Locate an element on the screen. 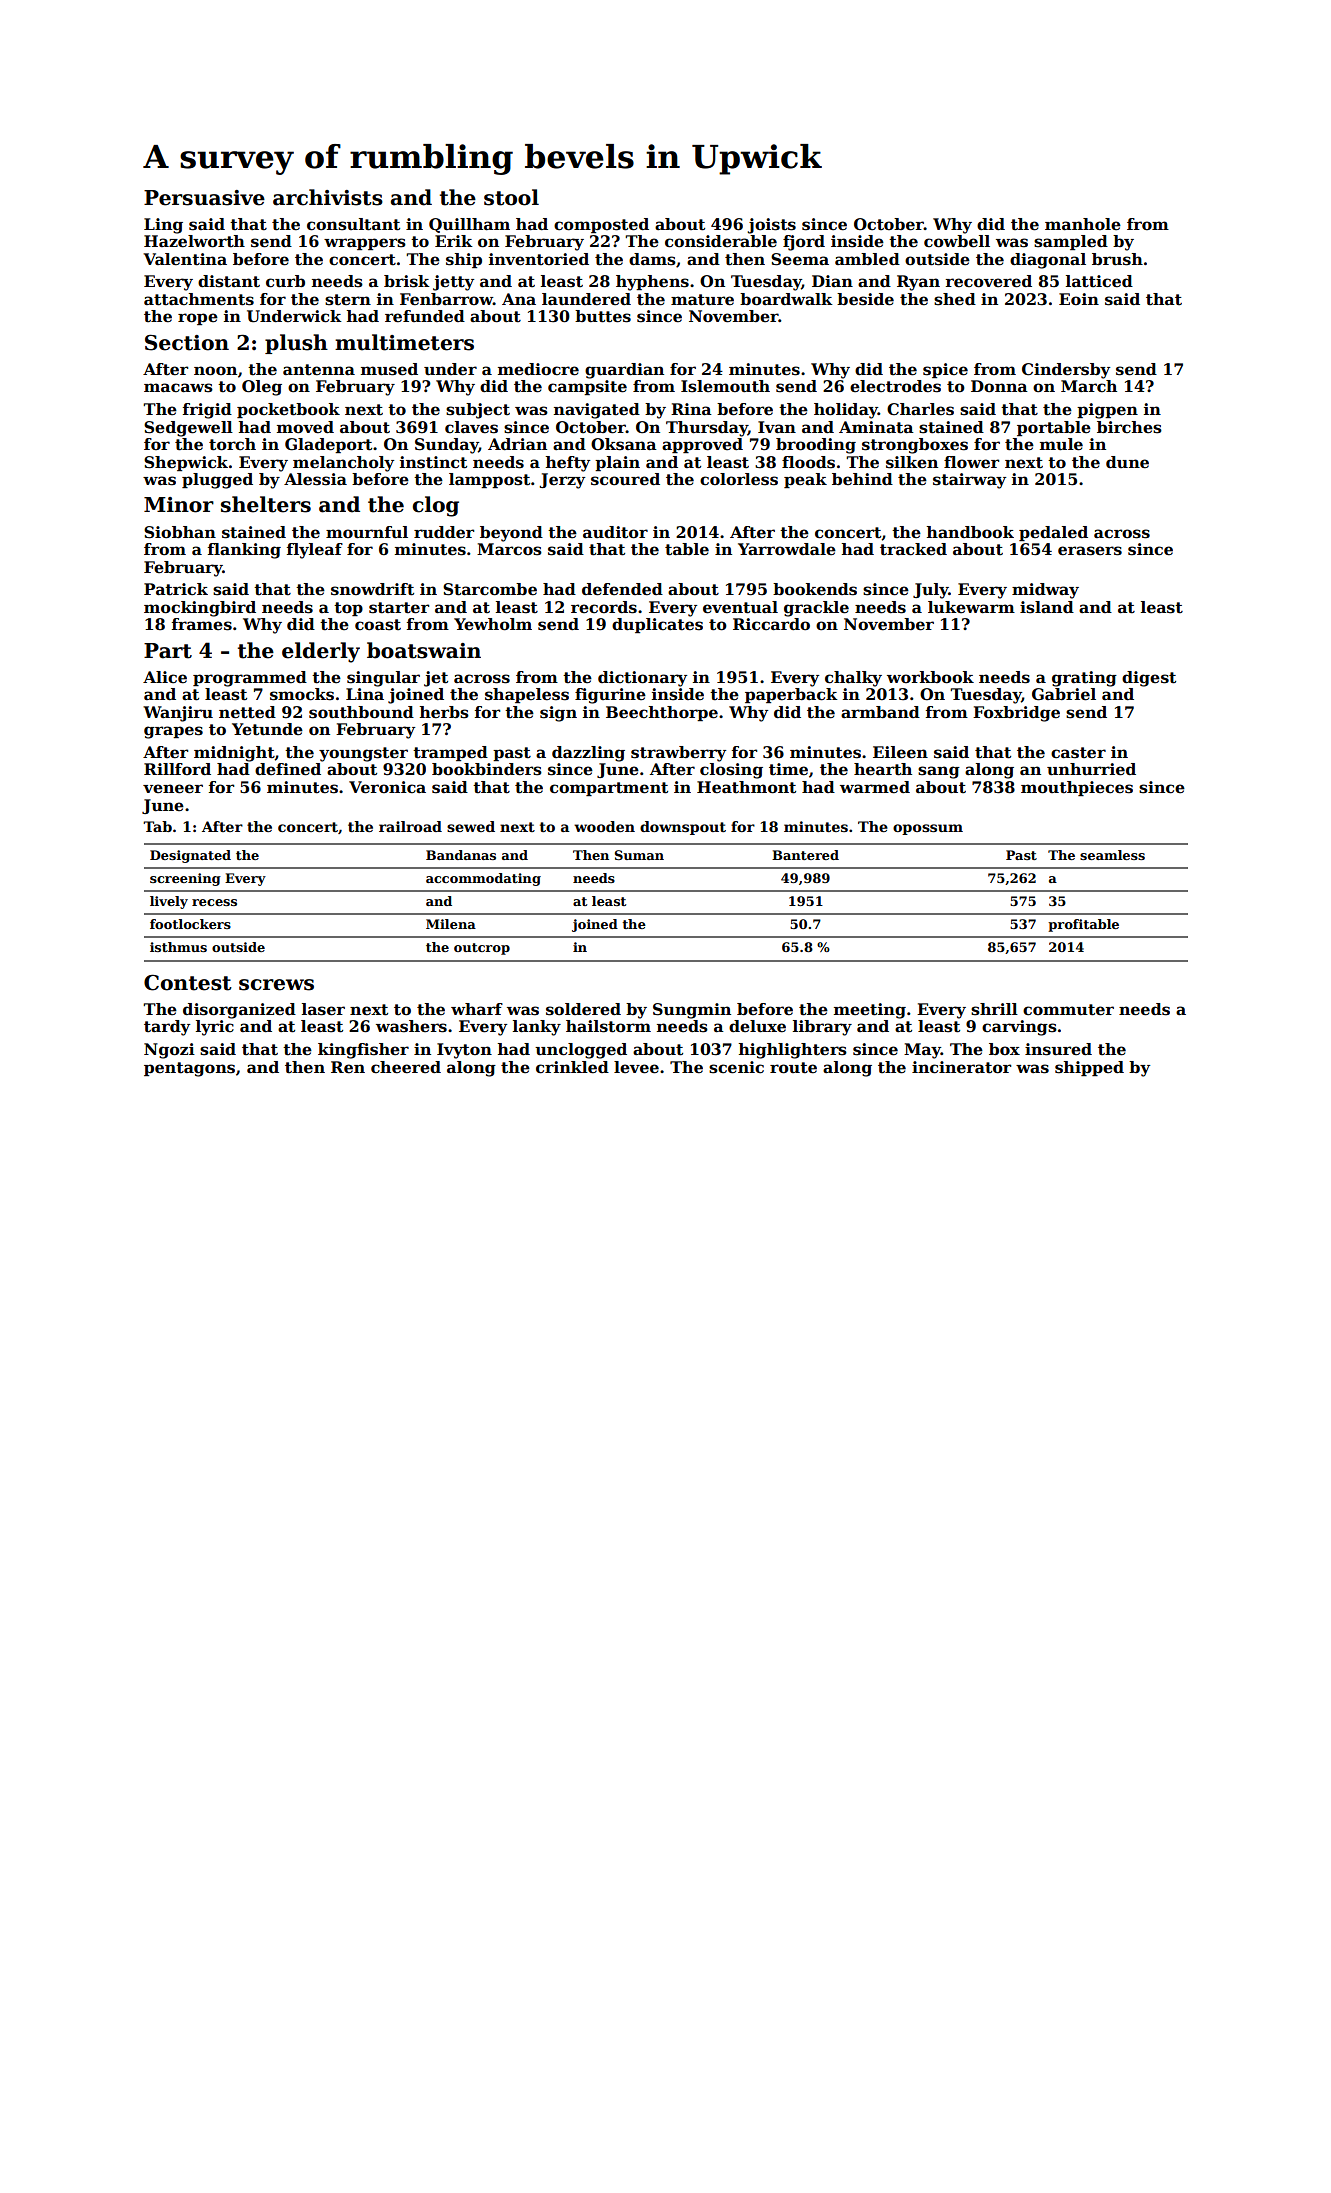 Image resolution: width=1331 pixels, height=2193 pixels. electrodes is located at coordinates (895, 386).
